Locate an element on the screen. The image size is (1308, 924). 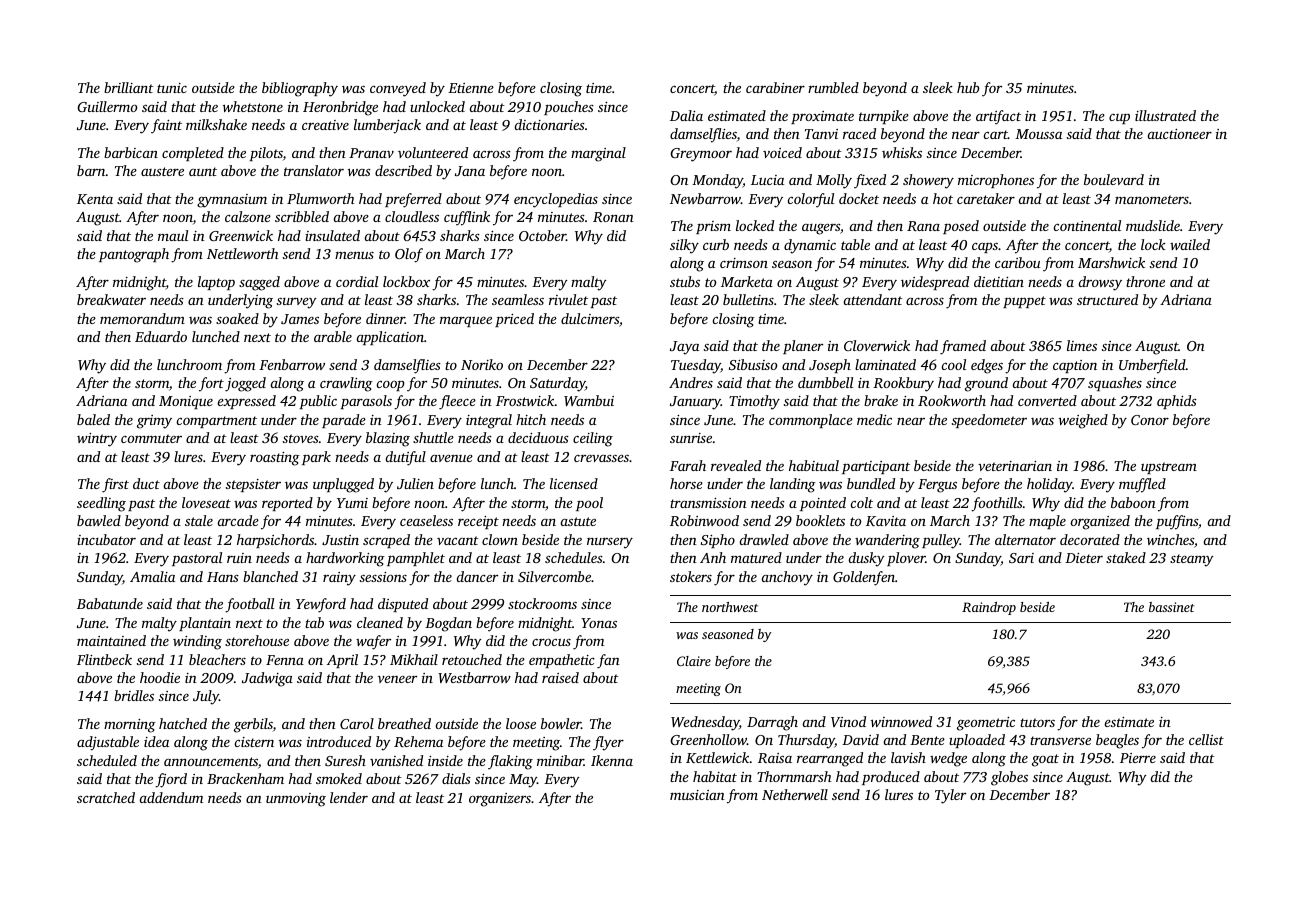
puffins is located at coordinates (1177, 522).
